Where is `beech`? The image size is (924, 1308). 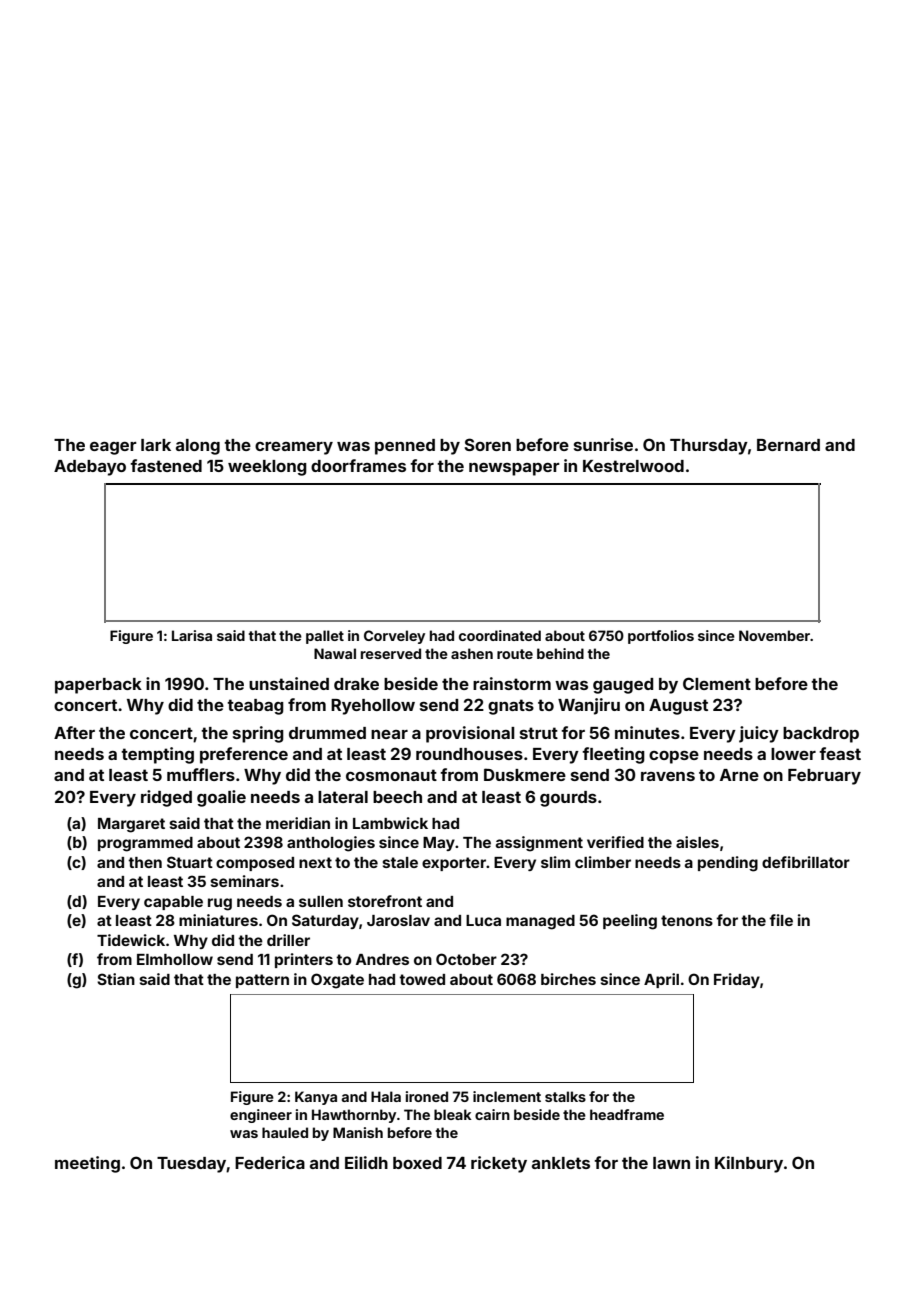 beech is located at coordinates (397, 797).
